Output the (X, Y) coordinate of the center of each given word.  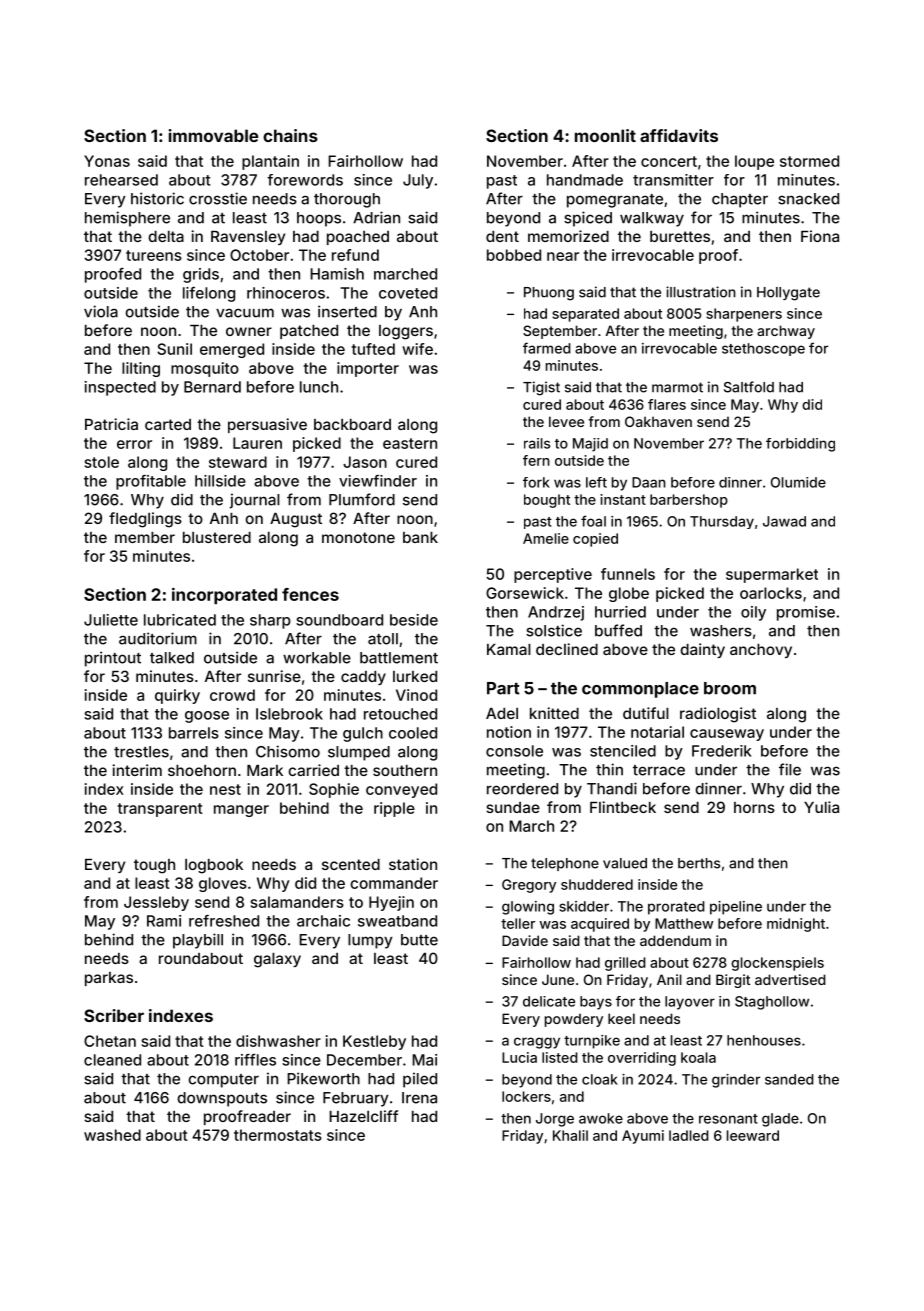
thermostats (278, 1135)
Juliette (111, 620)
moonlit (605, 135)
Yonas (107, 161)
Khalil (570, 1135)
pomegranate (615, 201)
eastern (410, 443)
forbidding (800, 445)
